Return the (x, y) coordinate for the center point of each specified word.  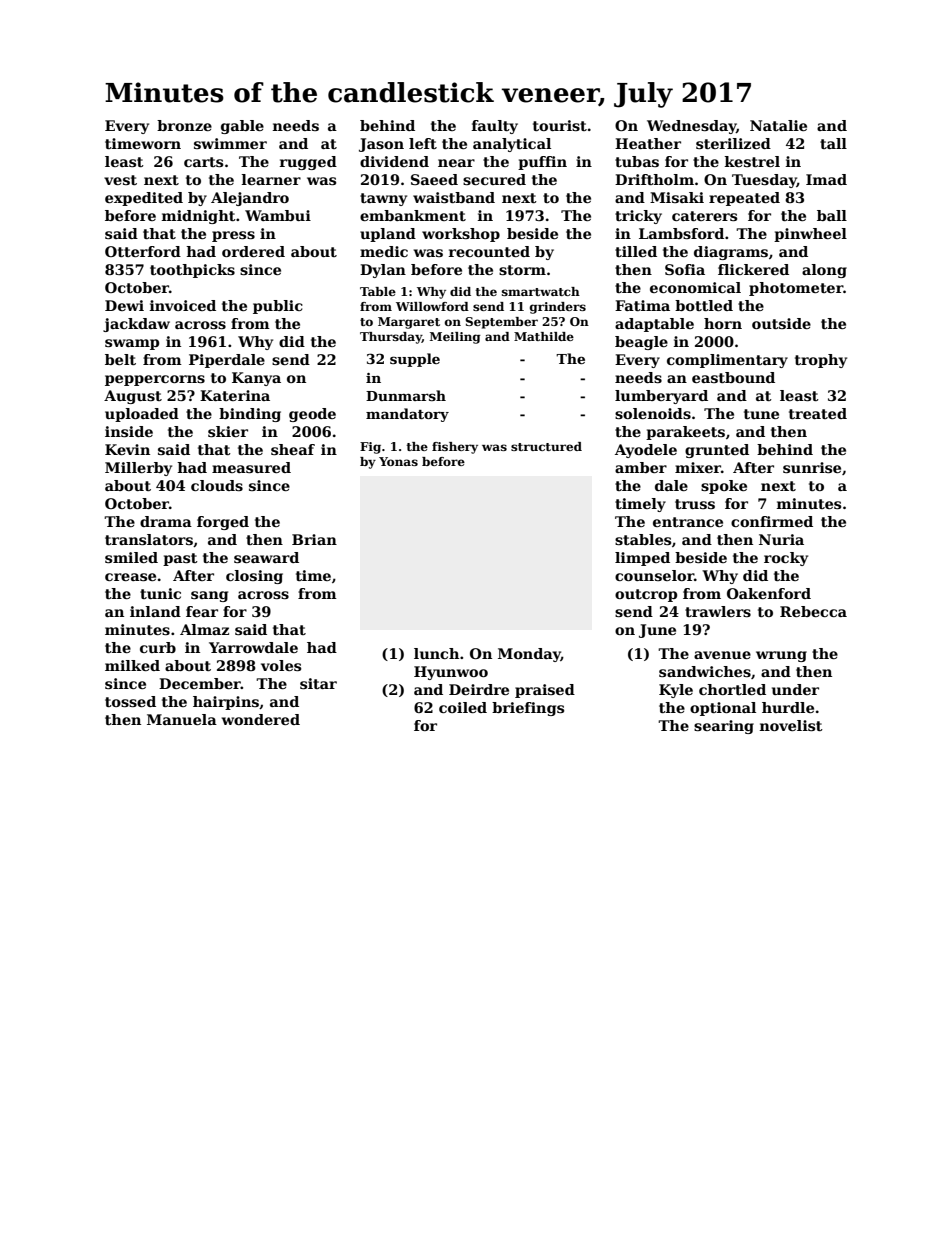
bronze (184, 125)
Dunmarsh (406, 395)
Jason (381, 145)
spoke (724, 487)
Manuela (182, 719)
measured (251, 467)
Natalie (778, 125)
